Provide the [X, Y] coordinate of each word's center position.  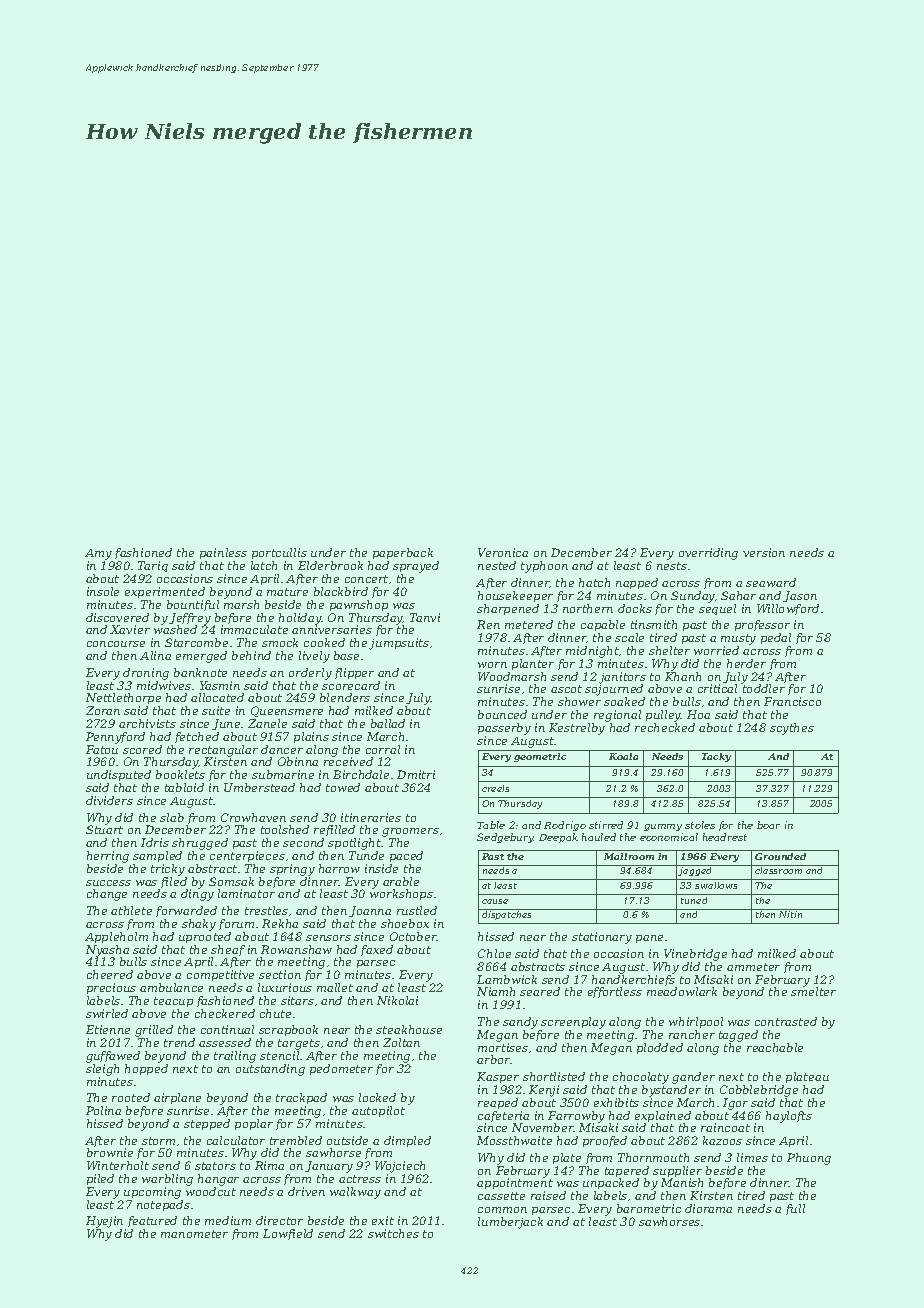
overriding [708, 554]
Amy [98, 554]
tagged [738, 1036]
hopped [146, 1069]
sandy [520, 1023]
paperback [403, 553]
